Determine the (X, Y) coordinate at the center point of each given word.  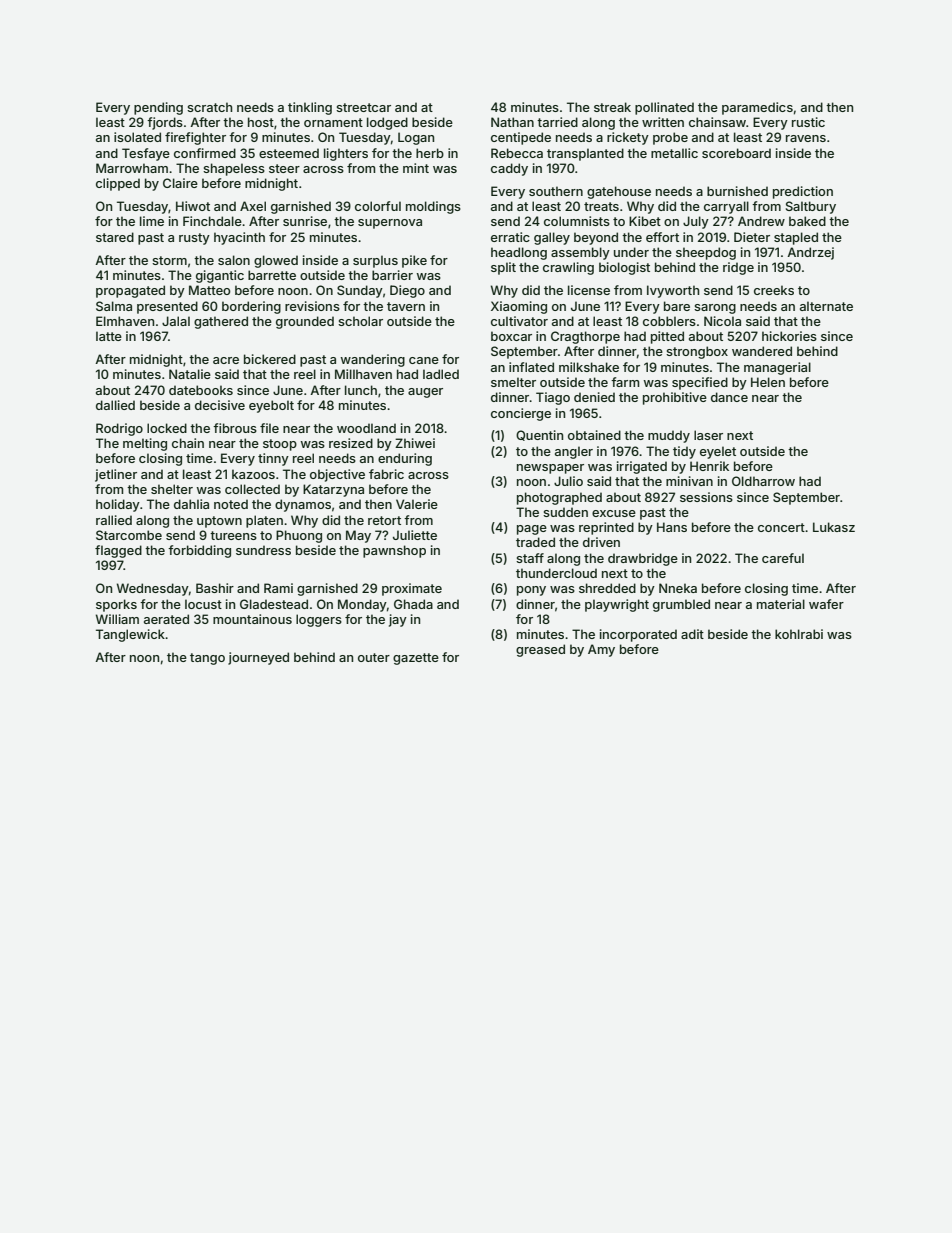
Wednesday (153, 589)
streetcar (363, 107)
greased (540, 650)
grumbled (681, 605)
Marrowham (132, 168)
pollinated (664, 108)
